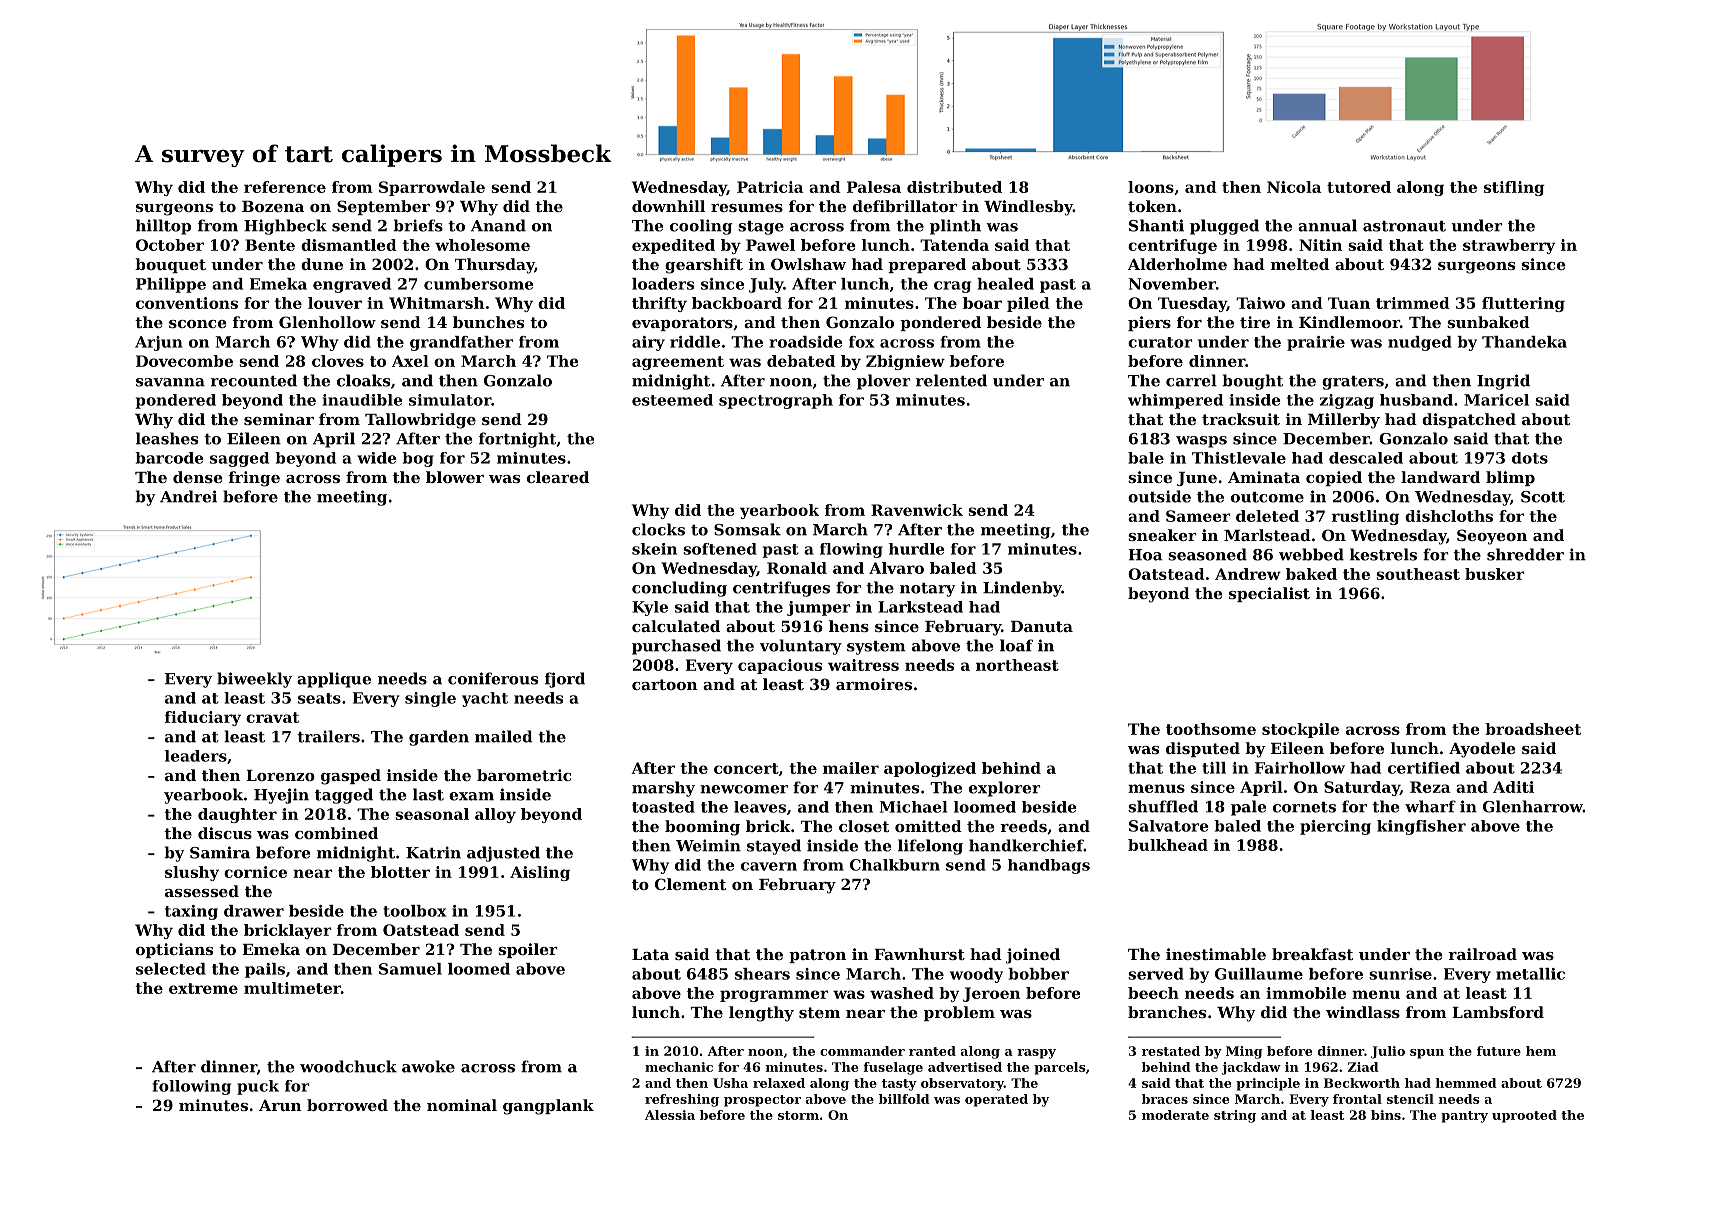  What do you see at coordinates (905, 362) in the page?
I see `Zbigniew` at bounding box center [905, 362].
